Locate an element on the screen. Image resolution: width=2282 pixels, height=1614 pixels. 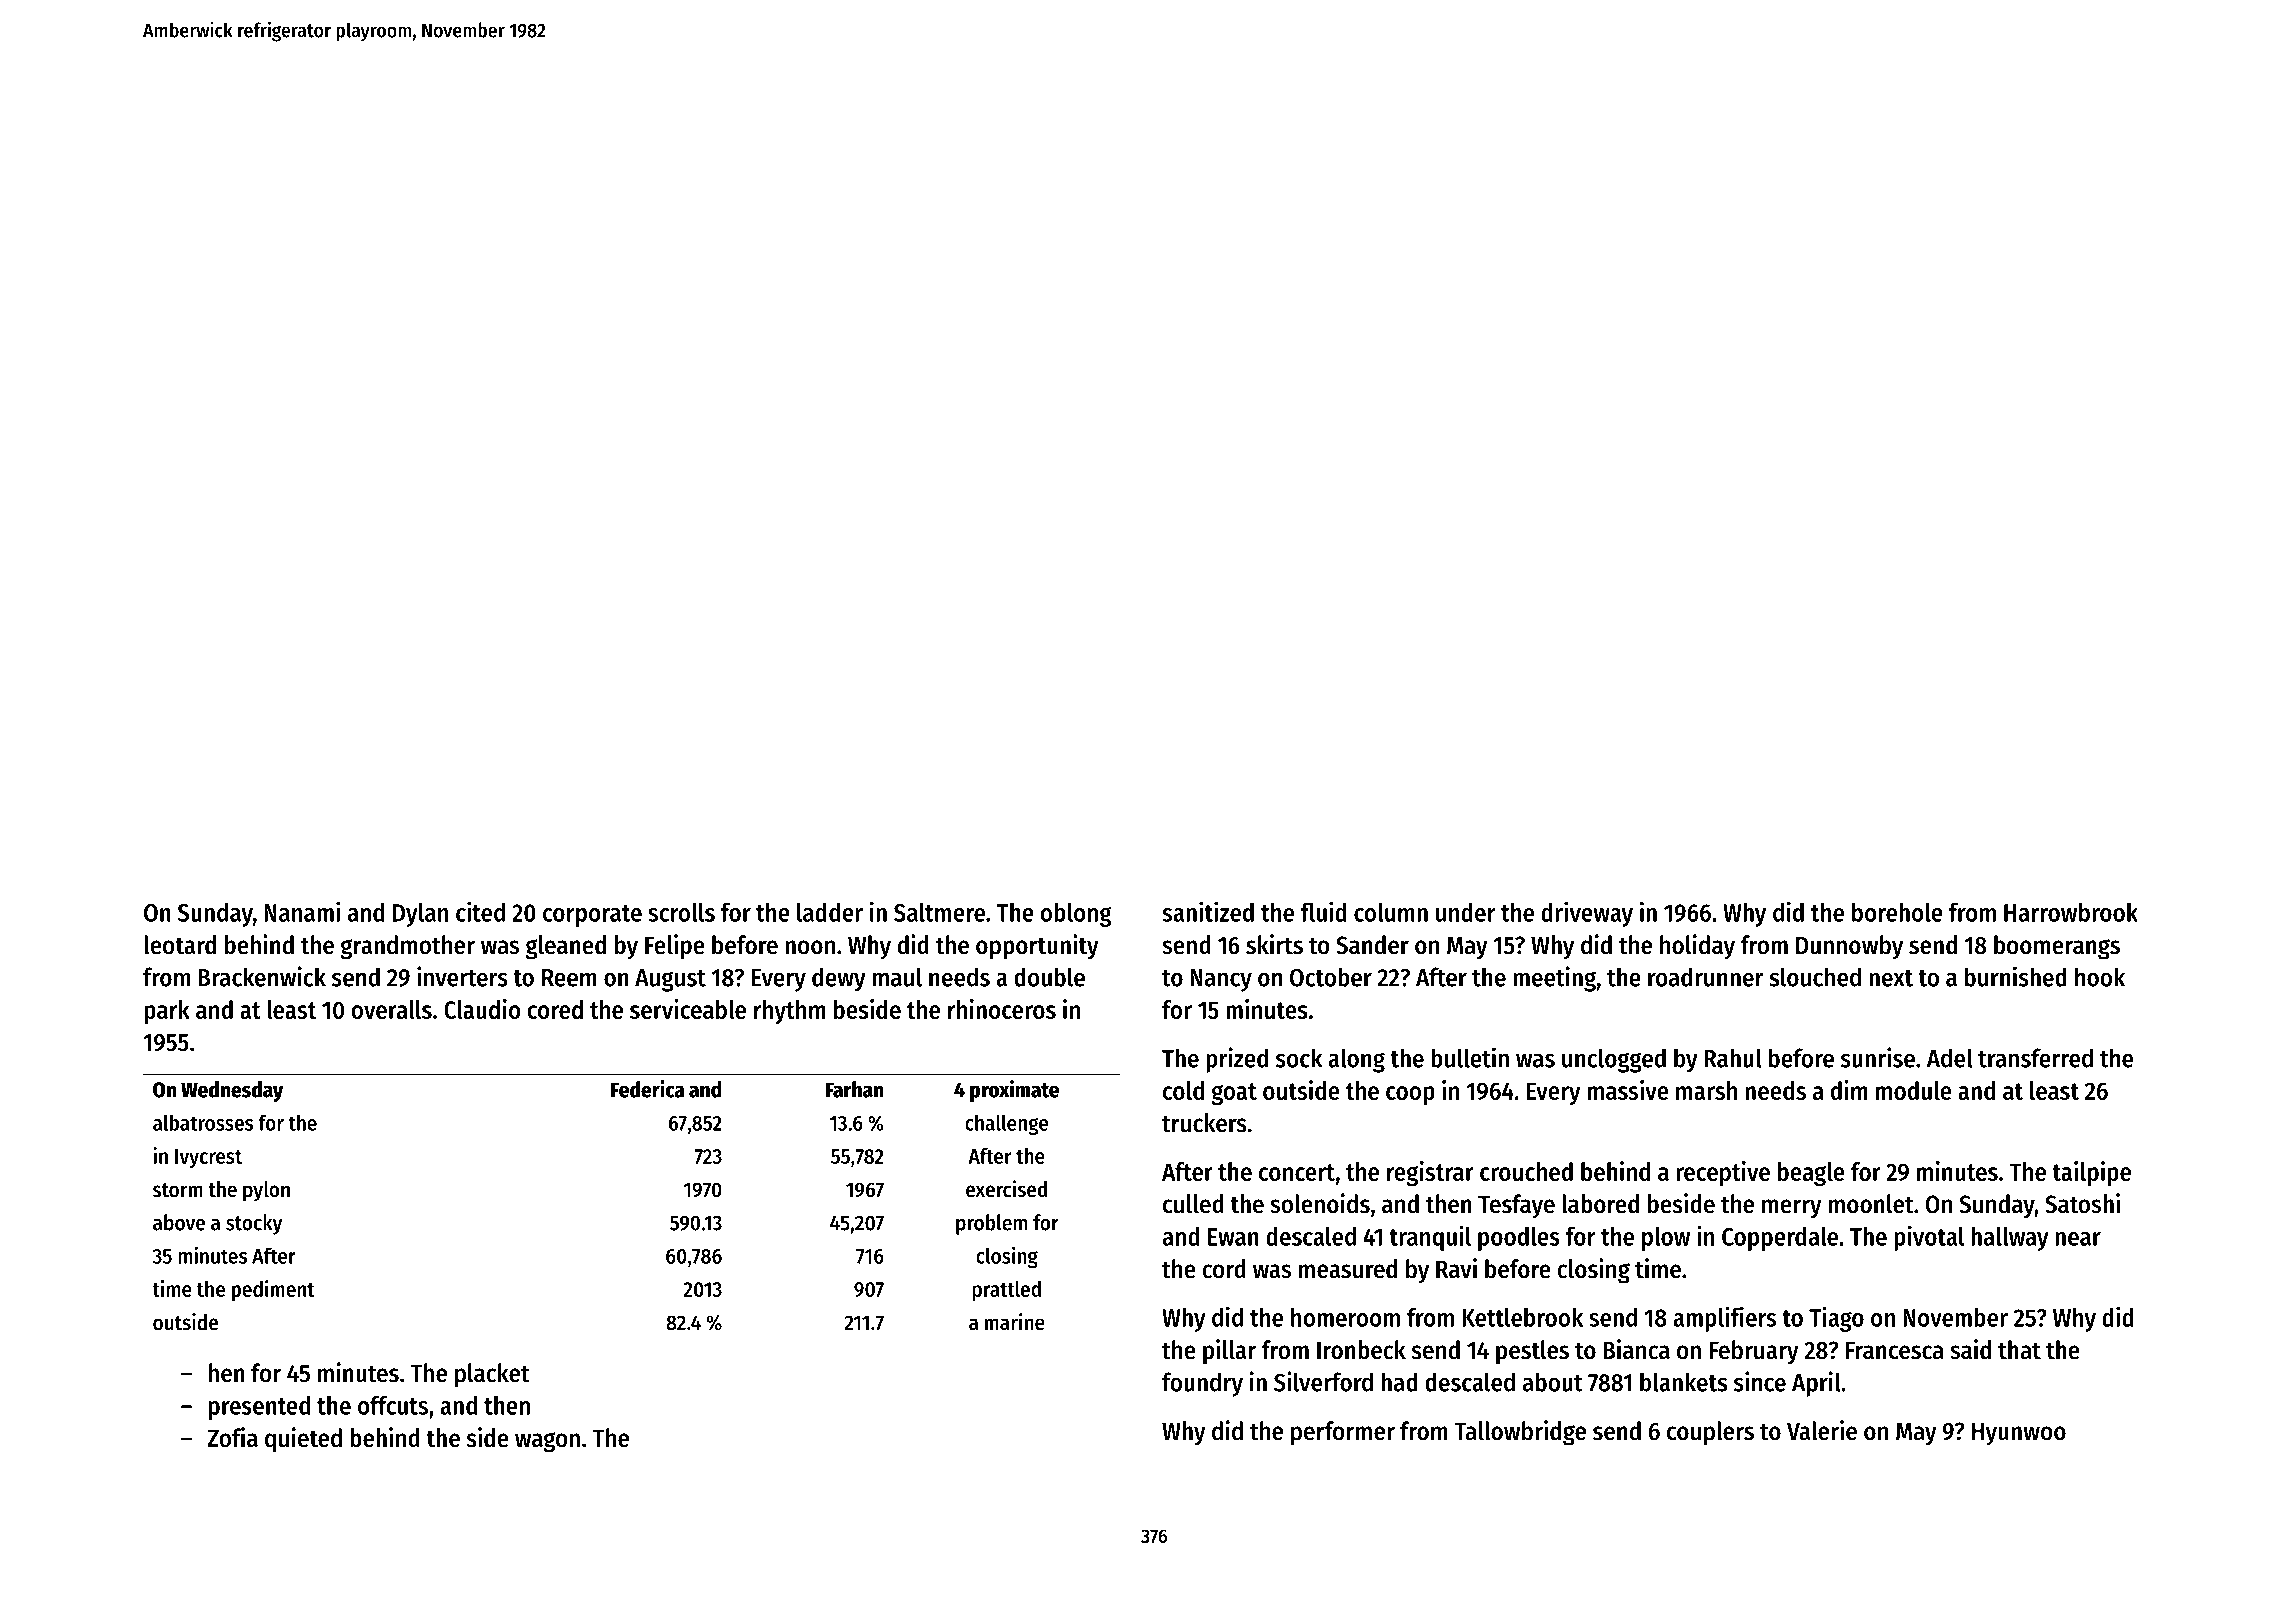
performer is located at coordinates (1343, 1433).
